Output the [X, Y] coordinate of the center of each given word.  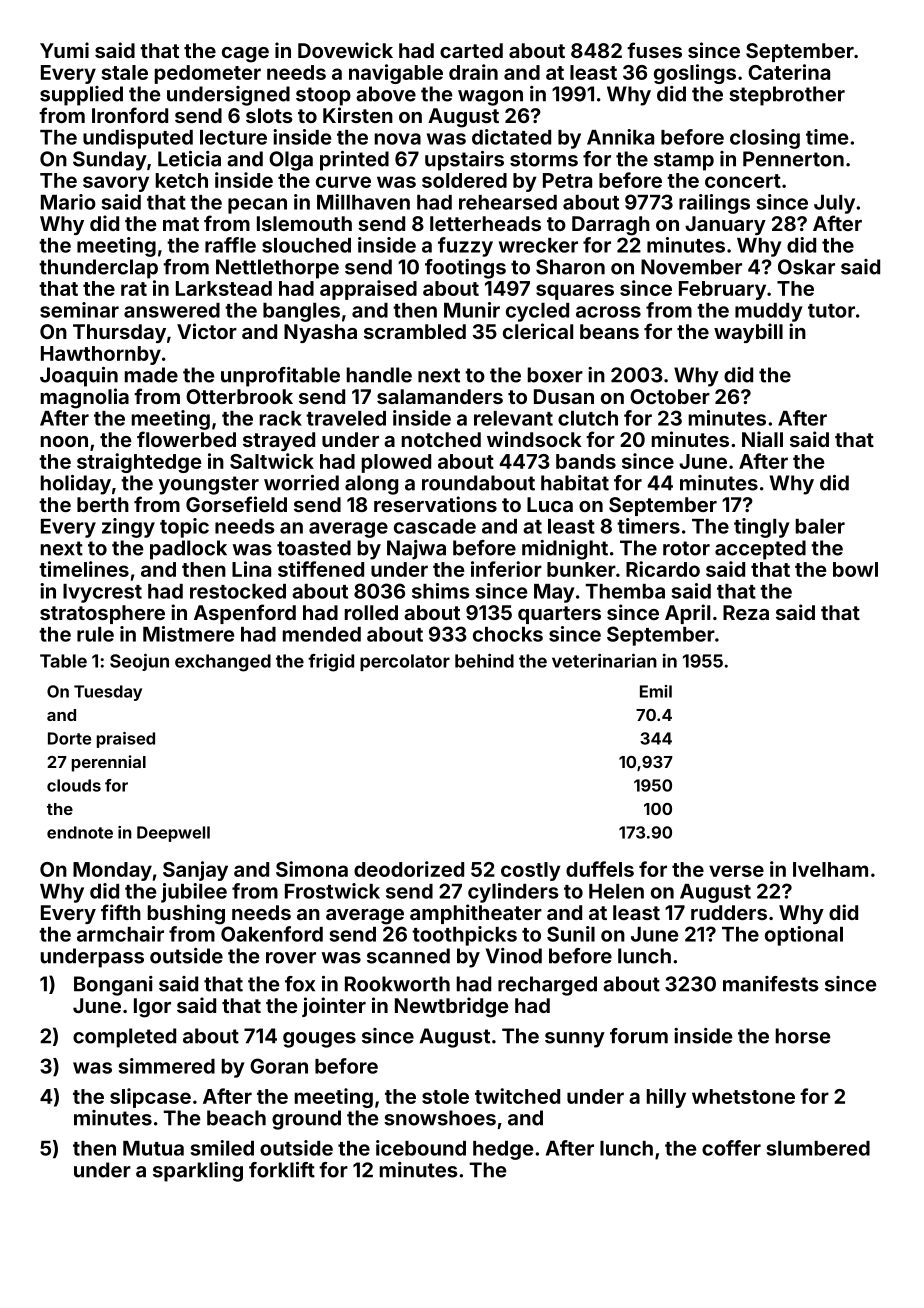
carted [471, 50]
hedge [503, 1150]
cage [245, 55]
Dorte [69, 738]
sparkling [198, 1172]
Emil [656, 691]
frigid [331, 662]
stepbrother [787, 96]
